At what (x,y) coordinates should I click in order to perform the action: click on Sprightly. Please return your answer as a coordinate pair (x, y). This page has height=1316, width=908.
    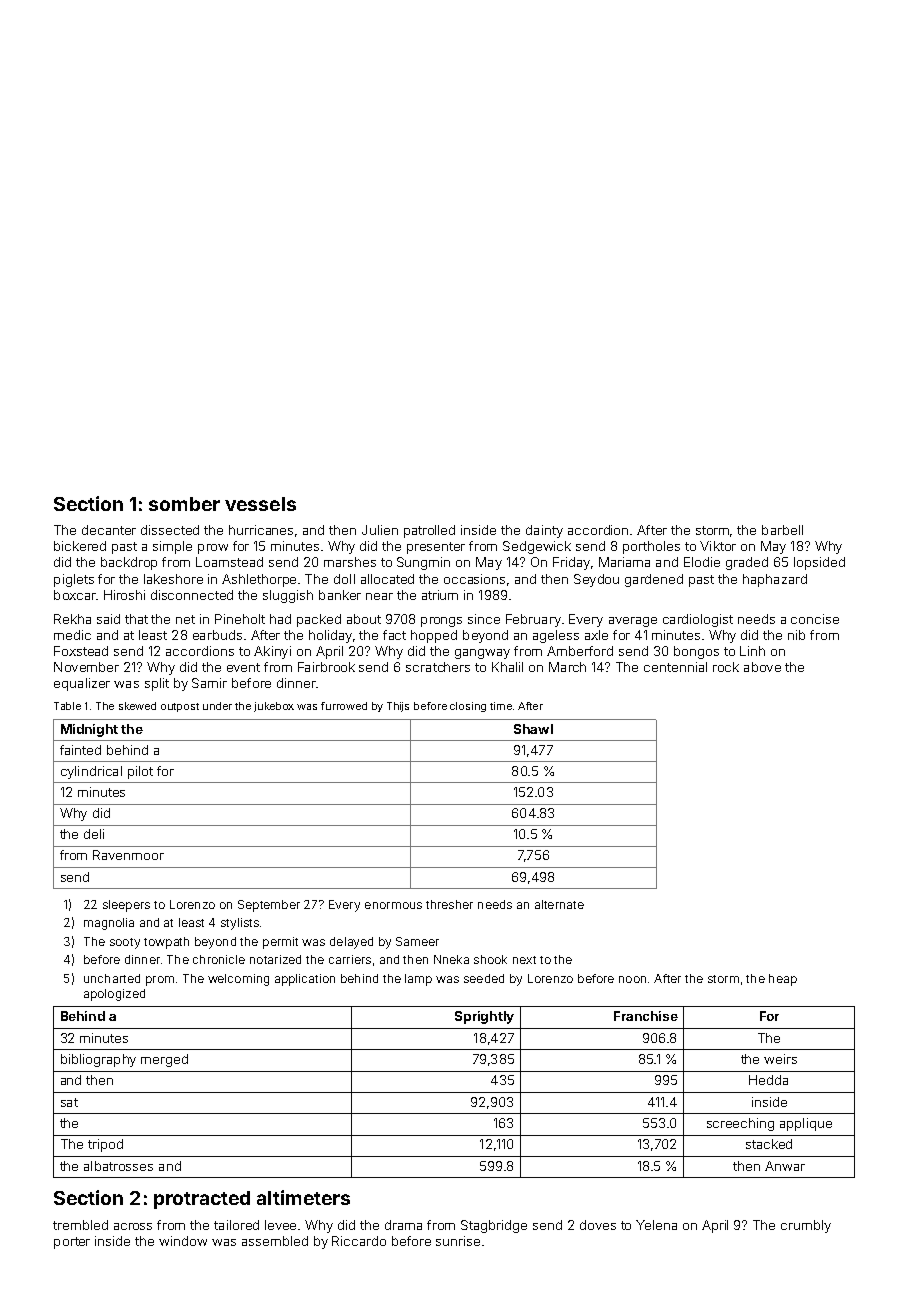
    Looking at the image, I should click on (484, 1017).
